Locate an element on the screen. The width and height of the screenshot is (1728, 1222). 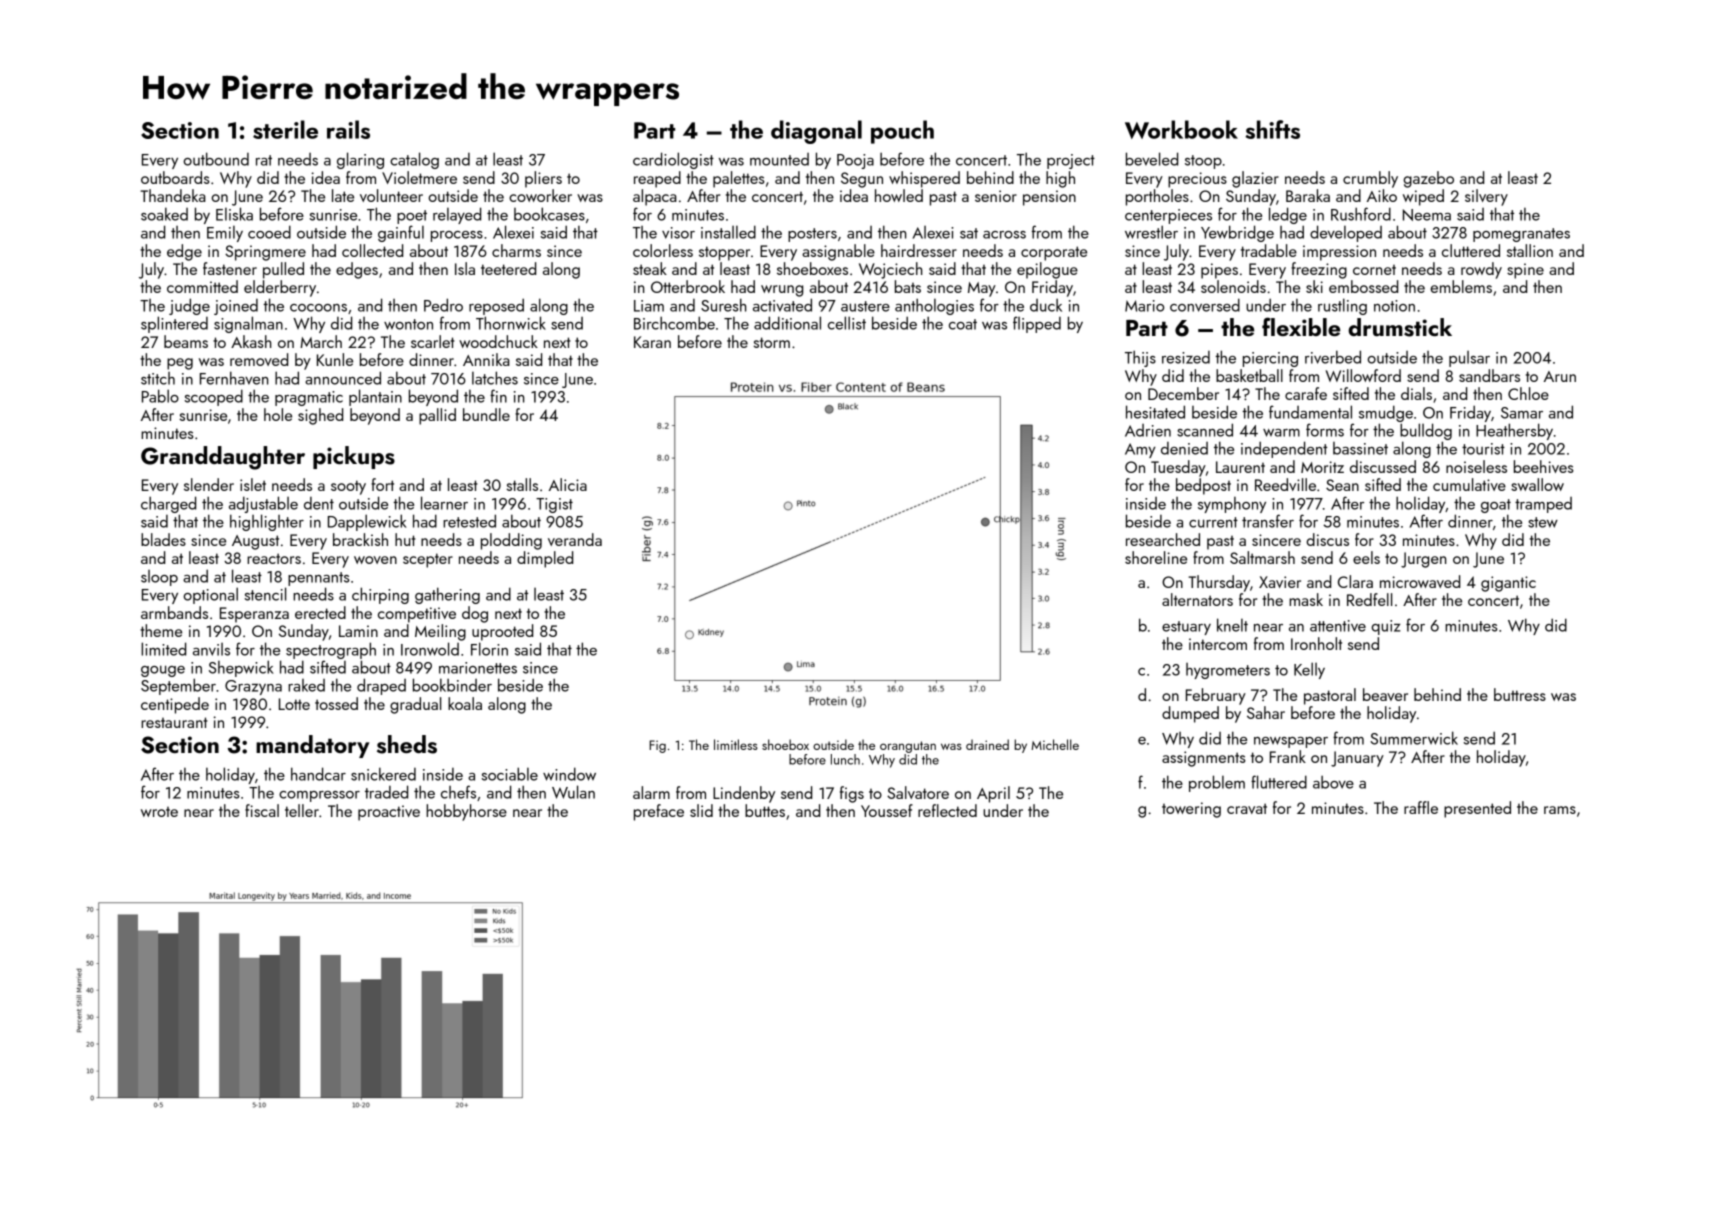
cardiologist is located at coordinates (673, 160).
